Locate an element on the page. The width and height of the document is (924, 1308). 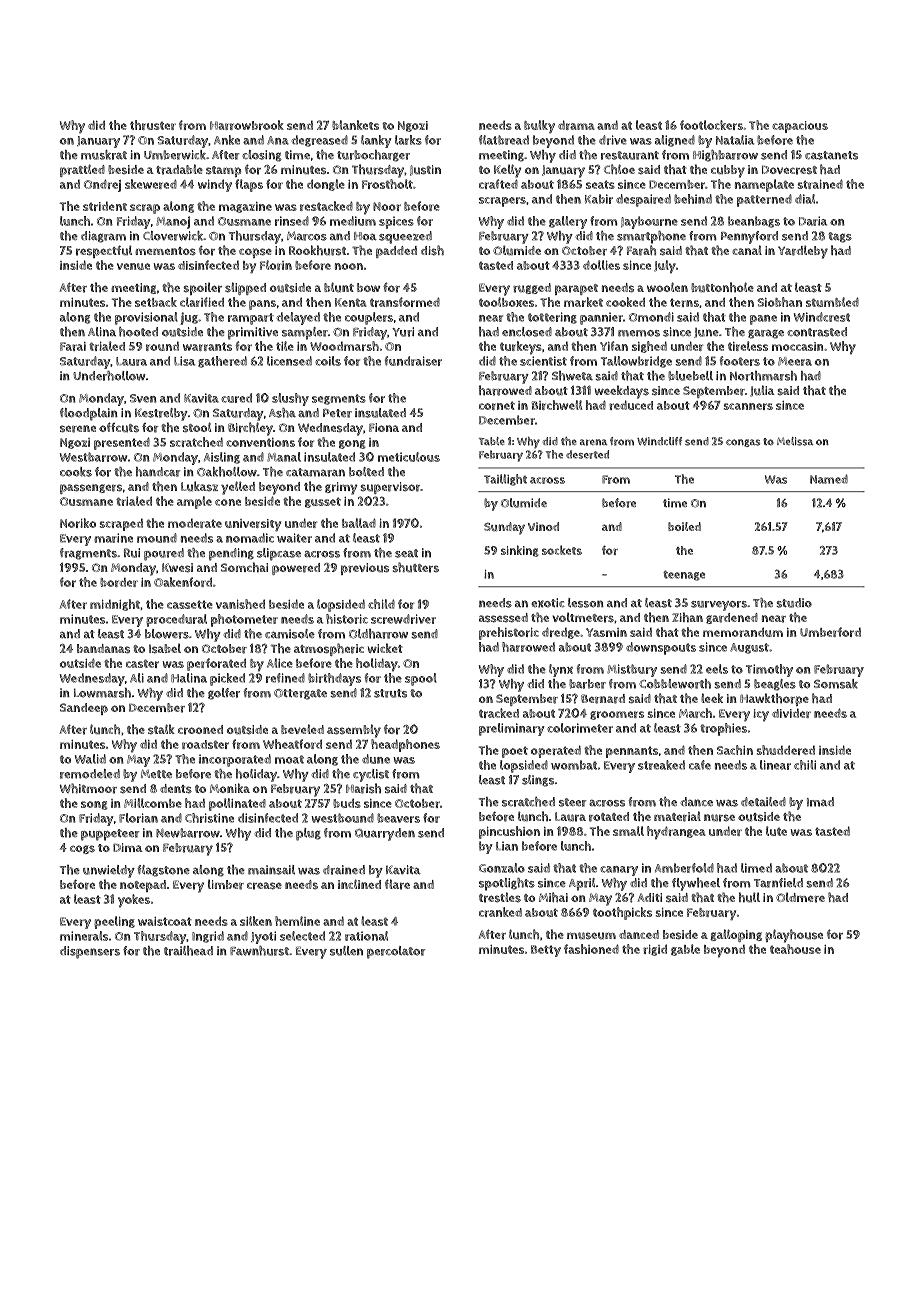
rational is located at coordinates (366, 936).
